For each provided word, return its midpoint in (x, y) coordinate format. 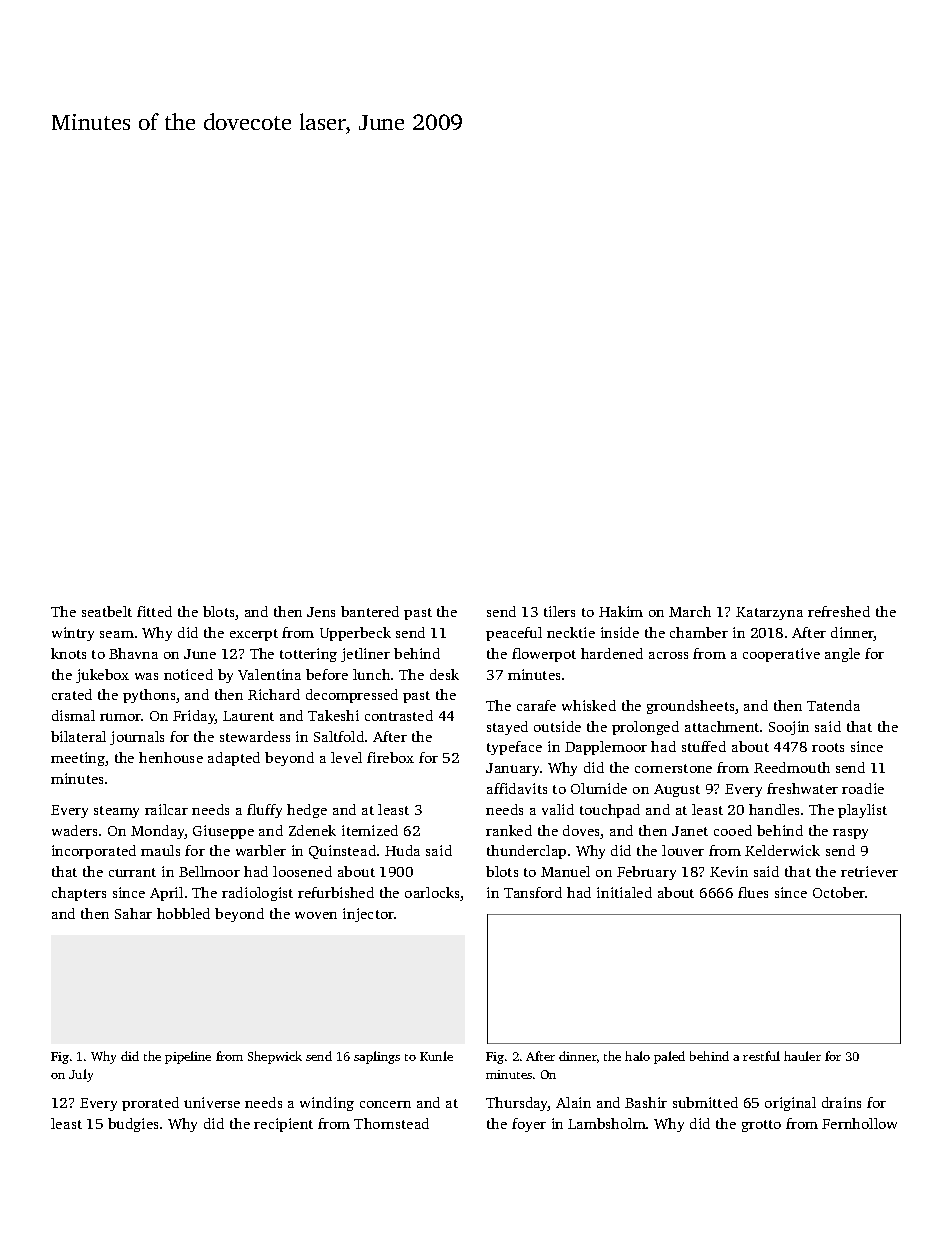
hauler (802, 1056)
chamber (699, 632)
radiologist (257, 894)
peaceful (514, 634)
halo (637, 1056)
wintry (73, 634)
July (81, 1075)
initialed (624, 892)
